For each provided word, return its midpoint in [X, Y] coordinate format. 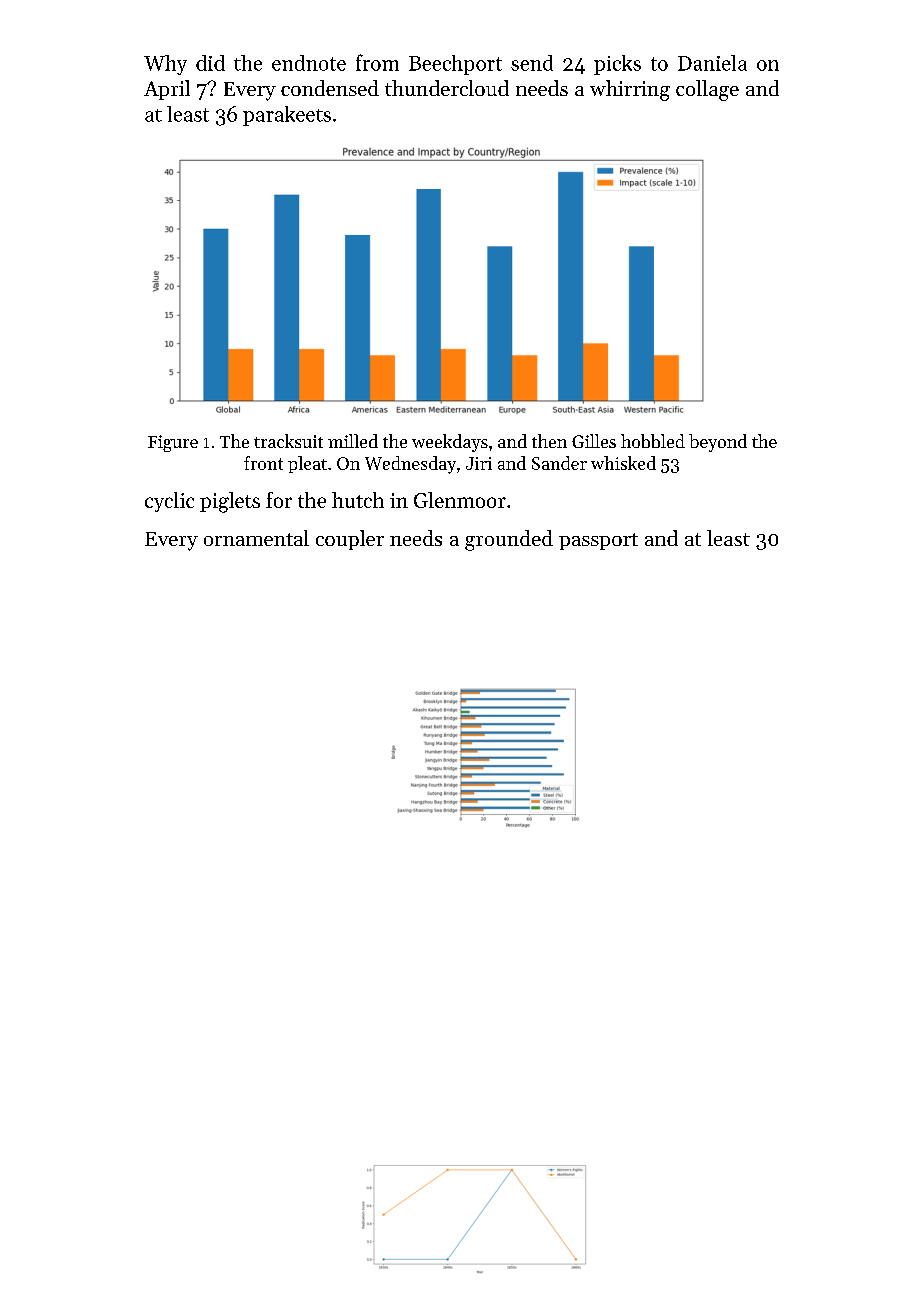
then [549, 441]
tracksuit [288, 441]
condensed [330, 88]
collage [707, 90]
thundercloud [447, 88]
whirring [630, 90]
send [532, 63]
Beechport [455, 65]
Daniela [712, 63]
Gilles [594, 441]
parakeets [287, 116]
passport [598, 541]
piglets [230, 502]
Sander [559, 463]
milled [353, 441]
